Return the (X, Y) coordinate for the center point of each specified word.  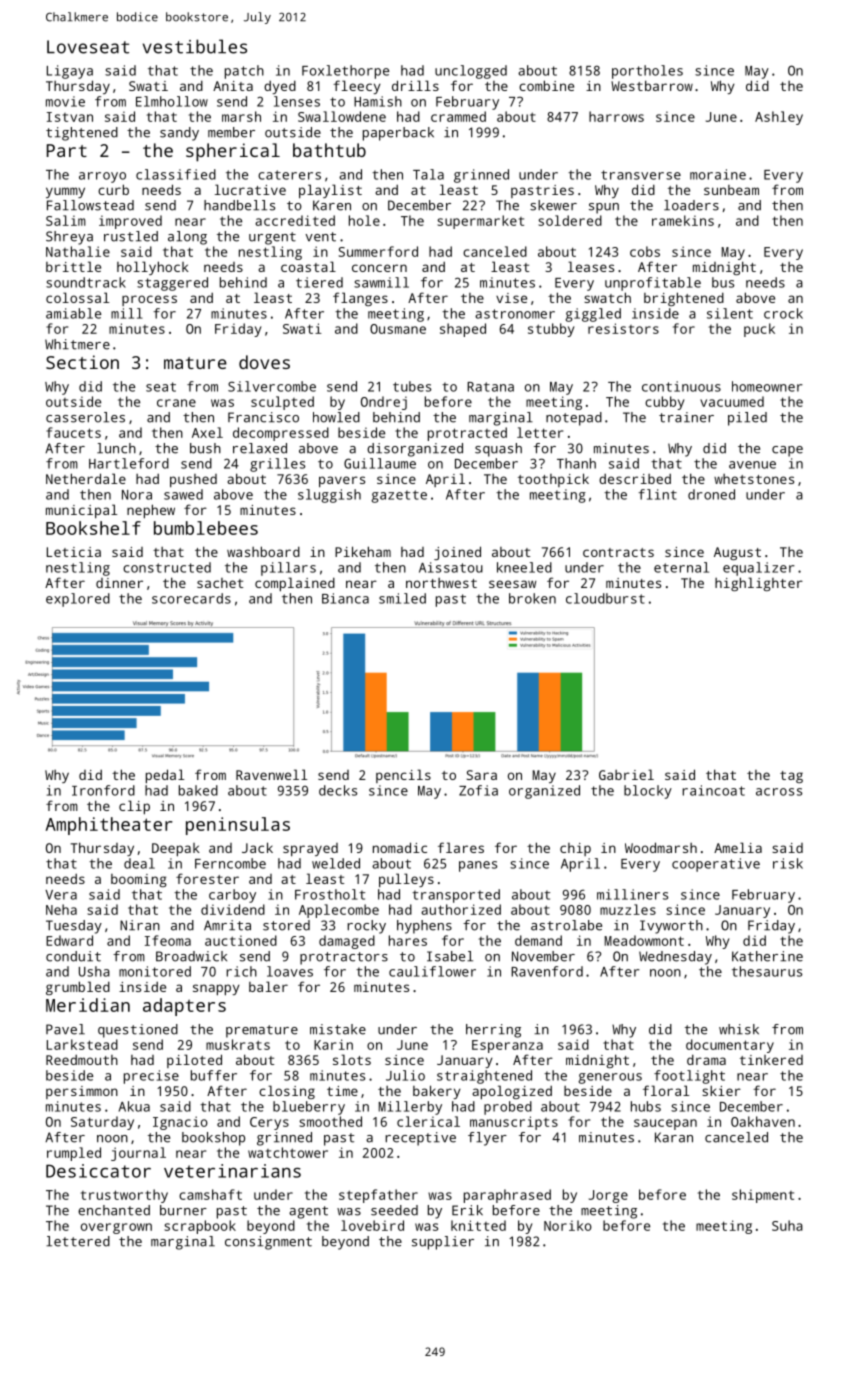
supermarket (481, 222)
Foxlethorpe (345, 72)
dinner (119, 583)
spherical (233, 152)
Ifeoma (168, 940)
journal (138, 1154)
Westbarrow (652, 85)
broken (532, 598)
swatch (607, 297)
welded (336, 863)
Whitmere (77, 344)
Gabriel (626, 774)
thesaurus (767, 971)
